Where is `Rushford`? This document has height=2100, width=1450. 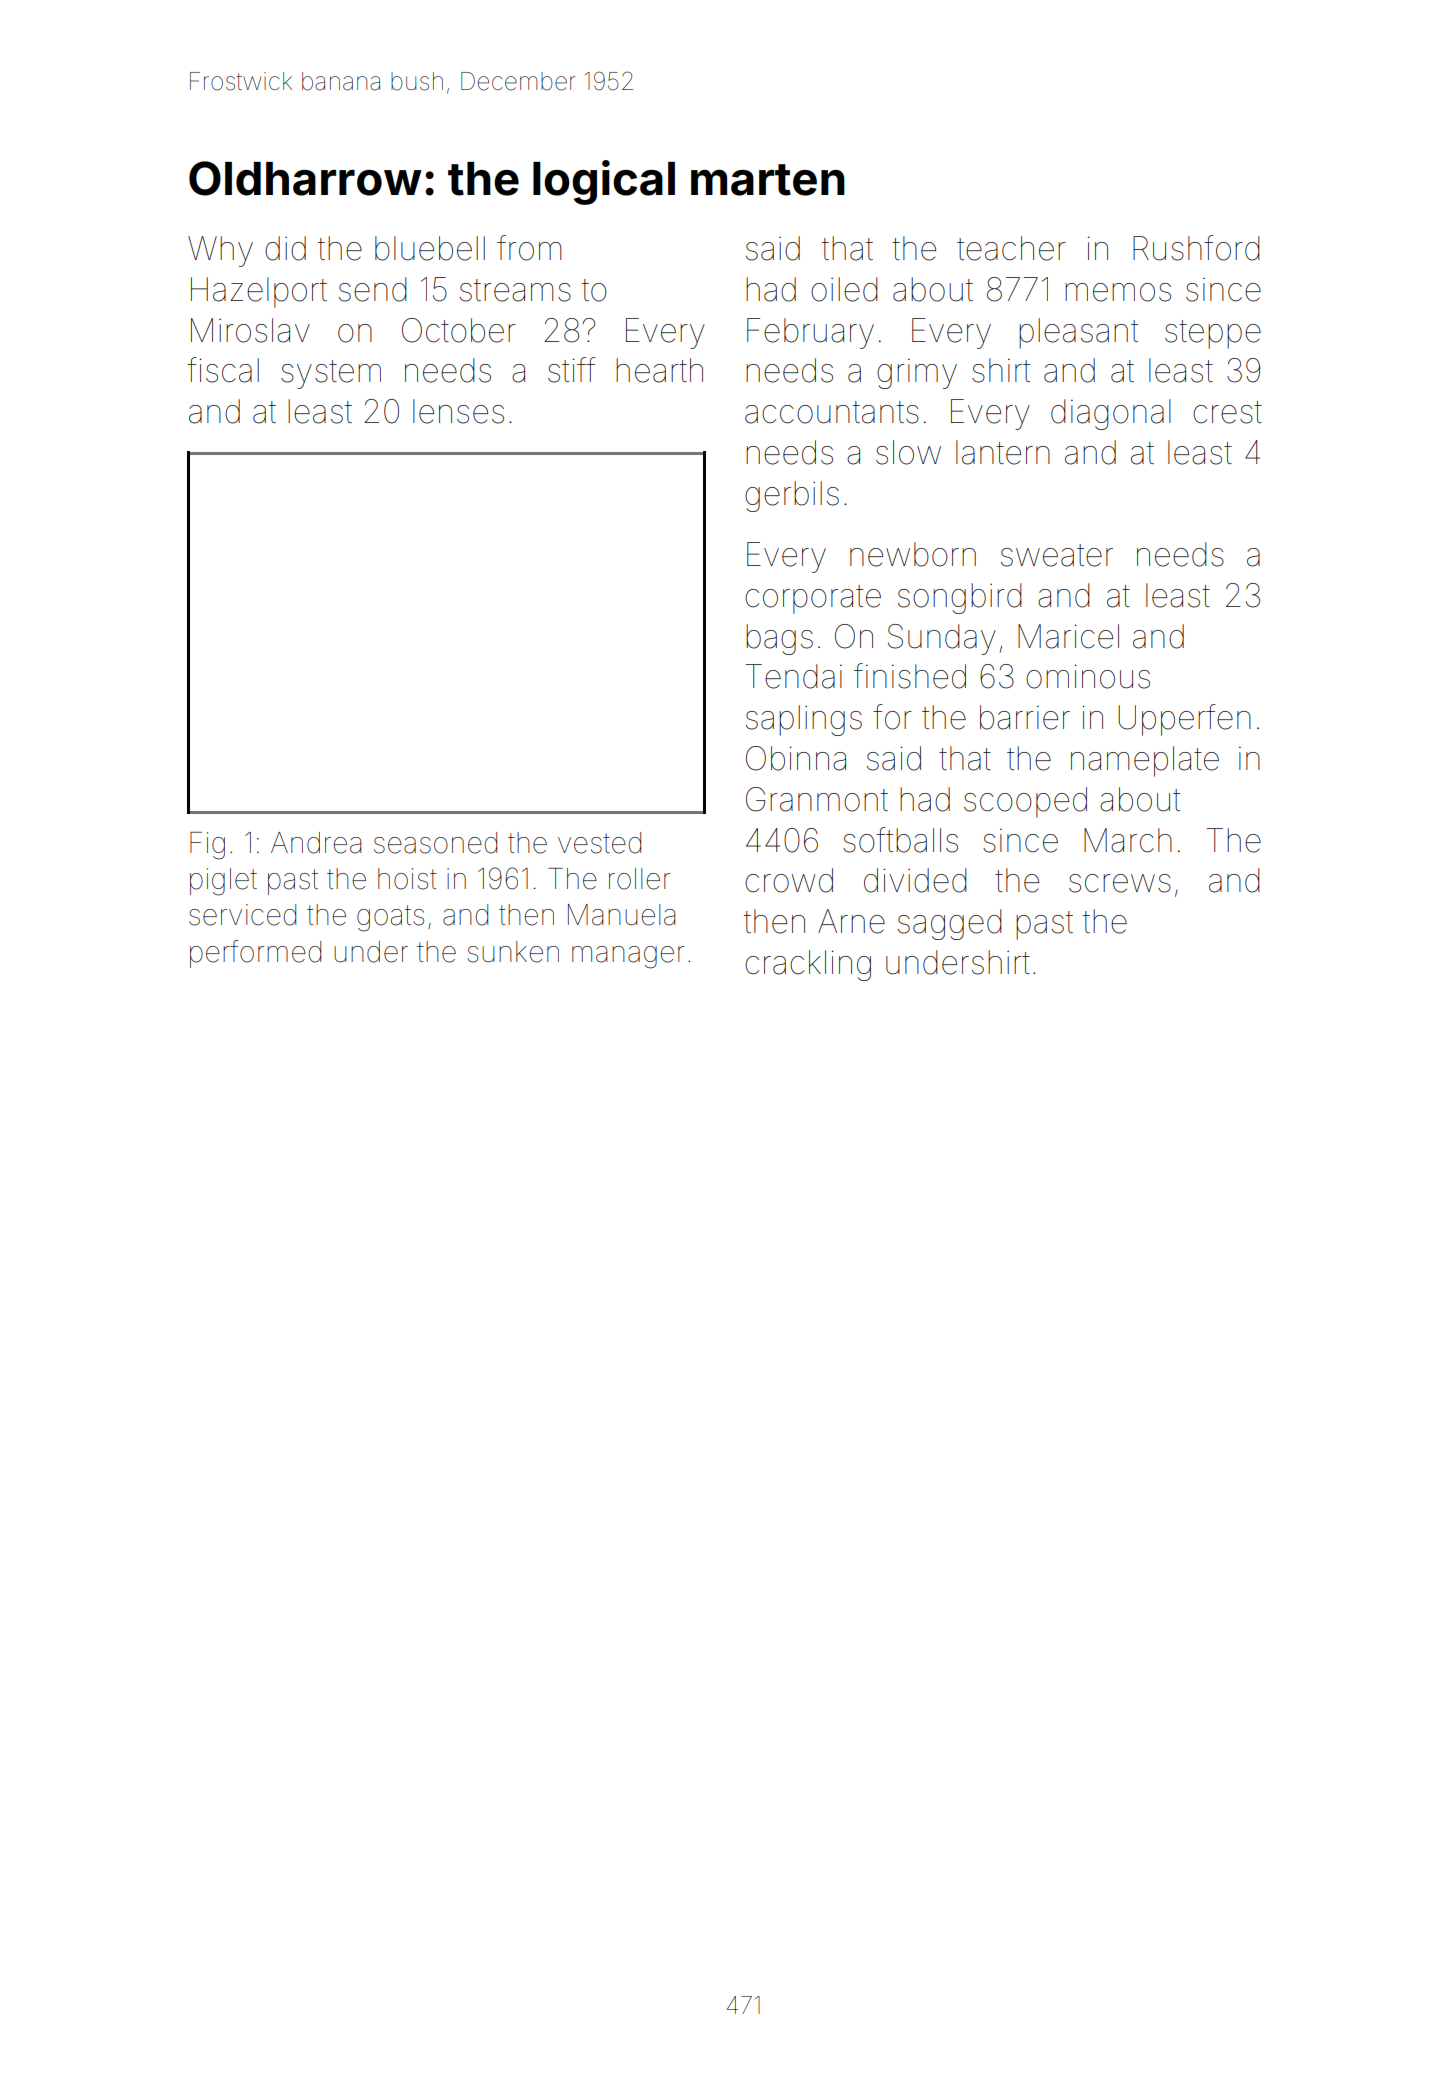 Rushford is located at coordinates (1196, 248).
